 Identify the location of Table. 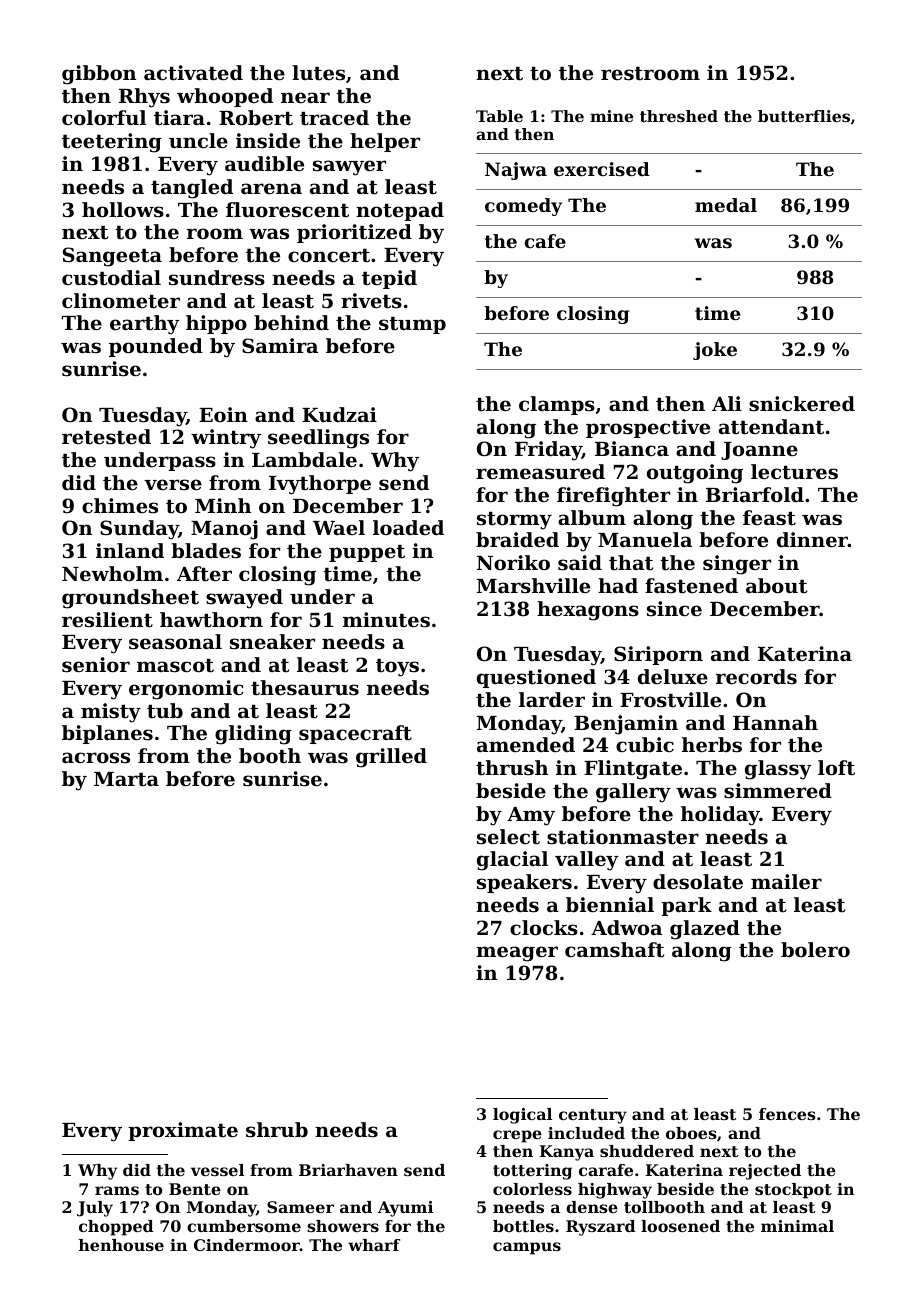
(499, 116).
